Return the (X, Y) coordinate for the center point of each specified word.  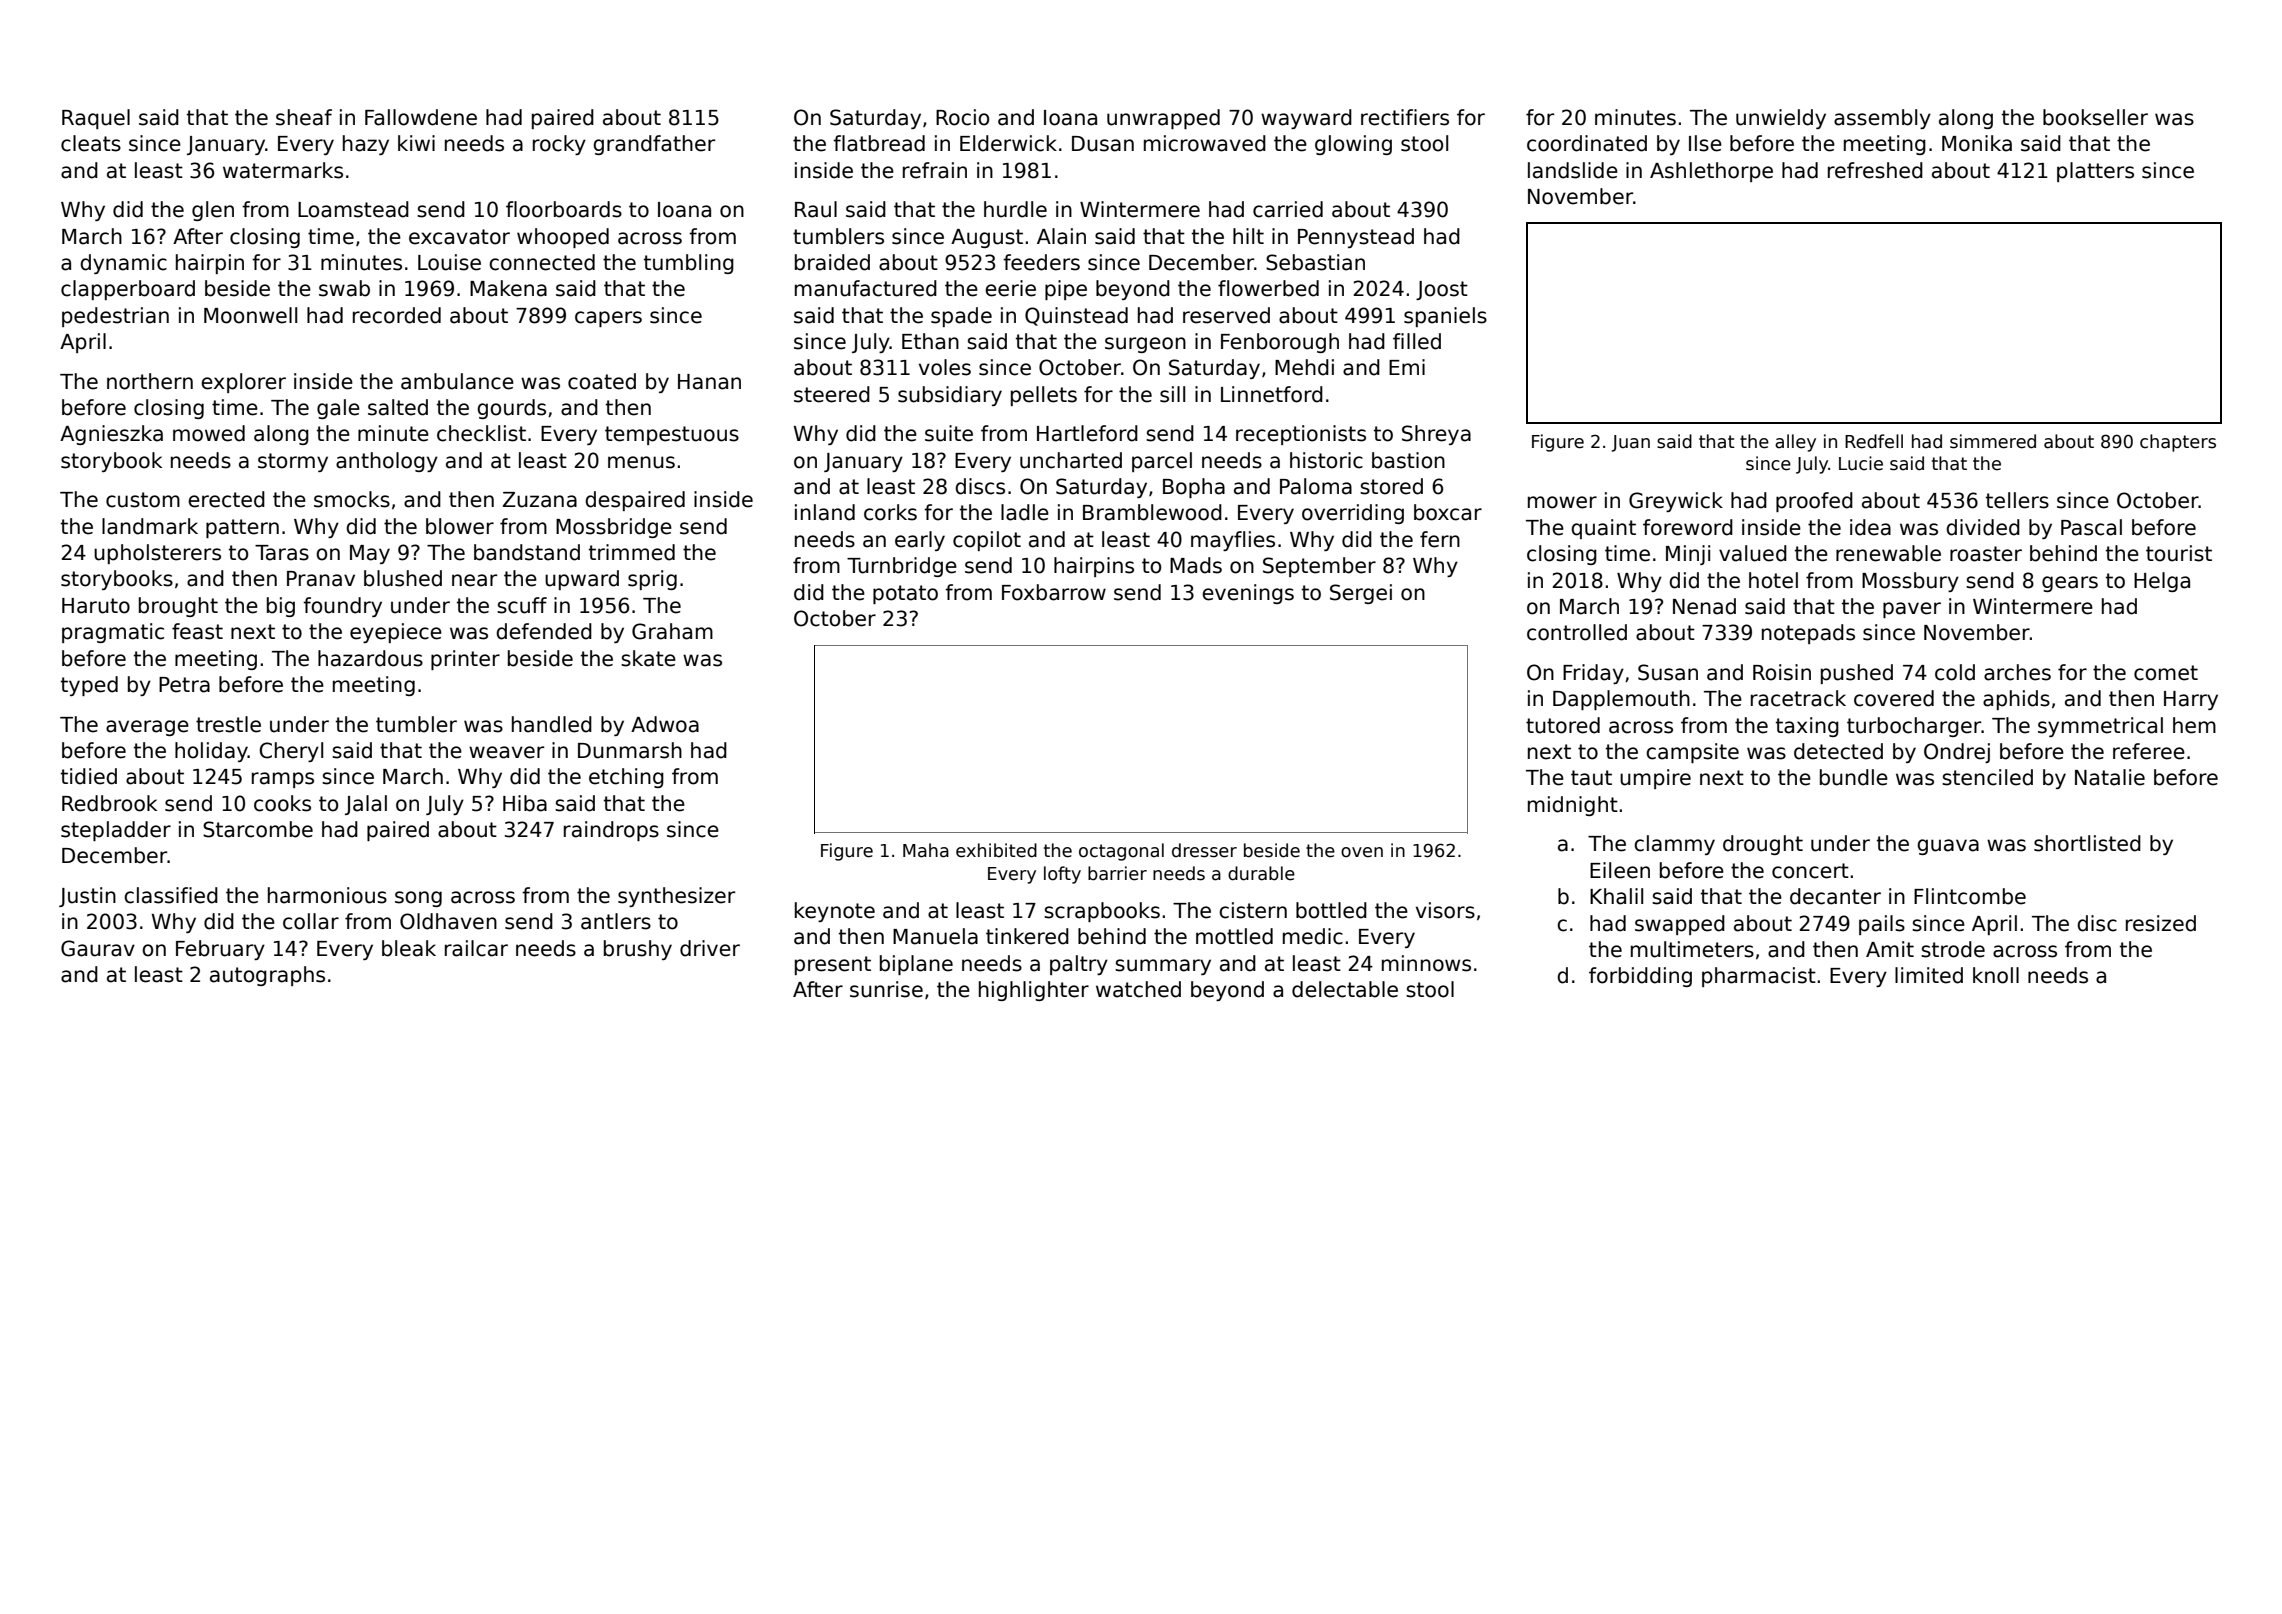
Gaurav (98, 948)
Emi (1407, 367)
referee (2149, 751)
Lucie (1861, 463)
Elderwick (1008, 143)
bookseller (2095, 117)
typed (89, 686)
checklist (481, 433)
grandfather (654, 145)
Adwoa (665, 724)
